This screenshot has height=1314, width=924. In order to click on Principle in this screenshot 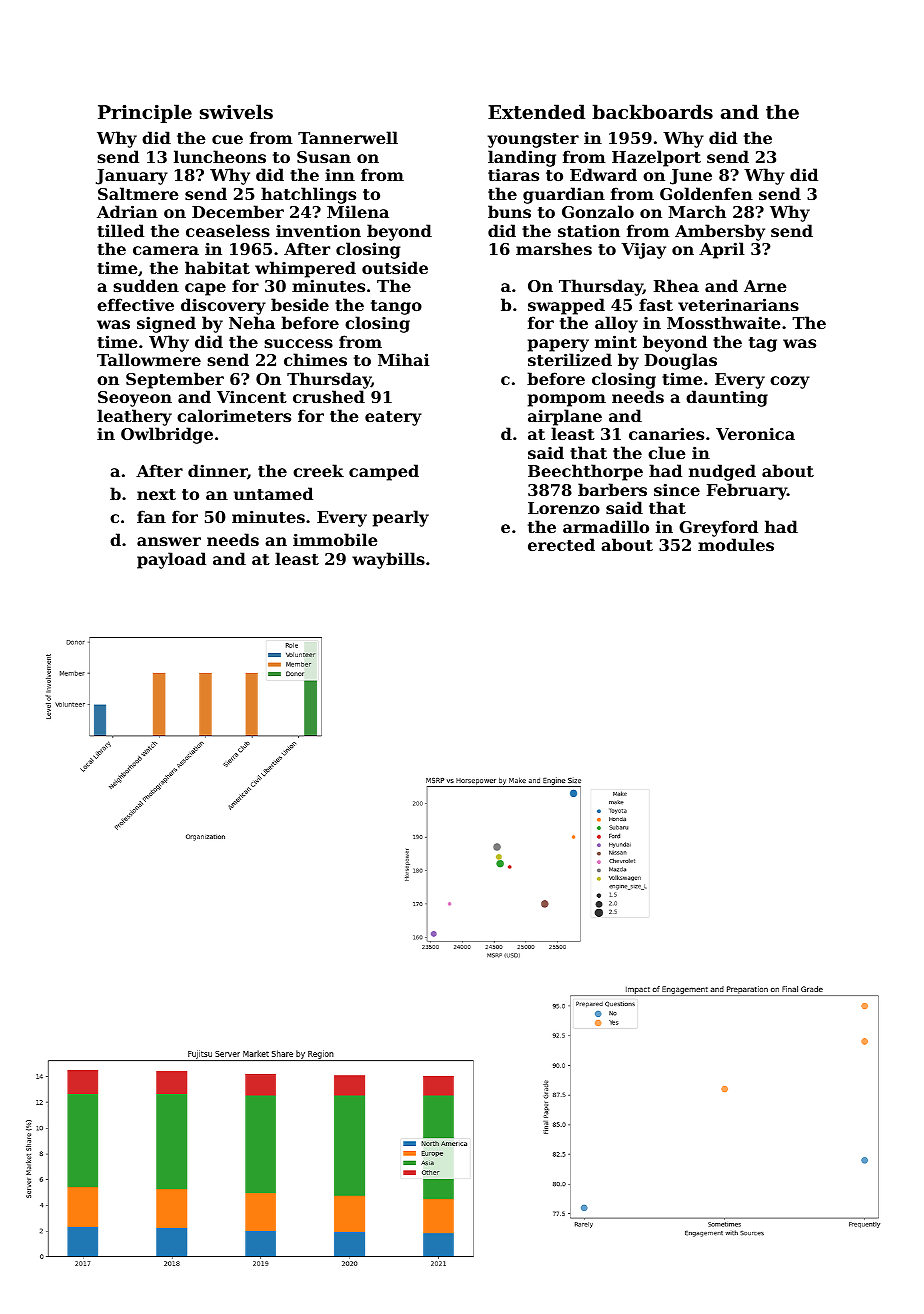, I will do `click(145, 113)`.
